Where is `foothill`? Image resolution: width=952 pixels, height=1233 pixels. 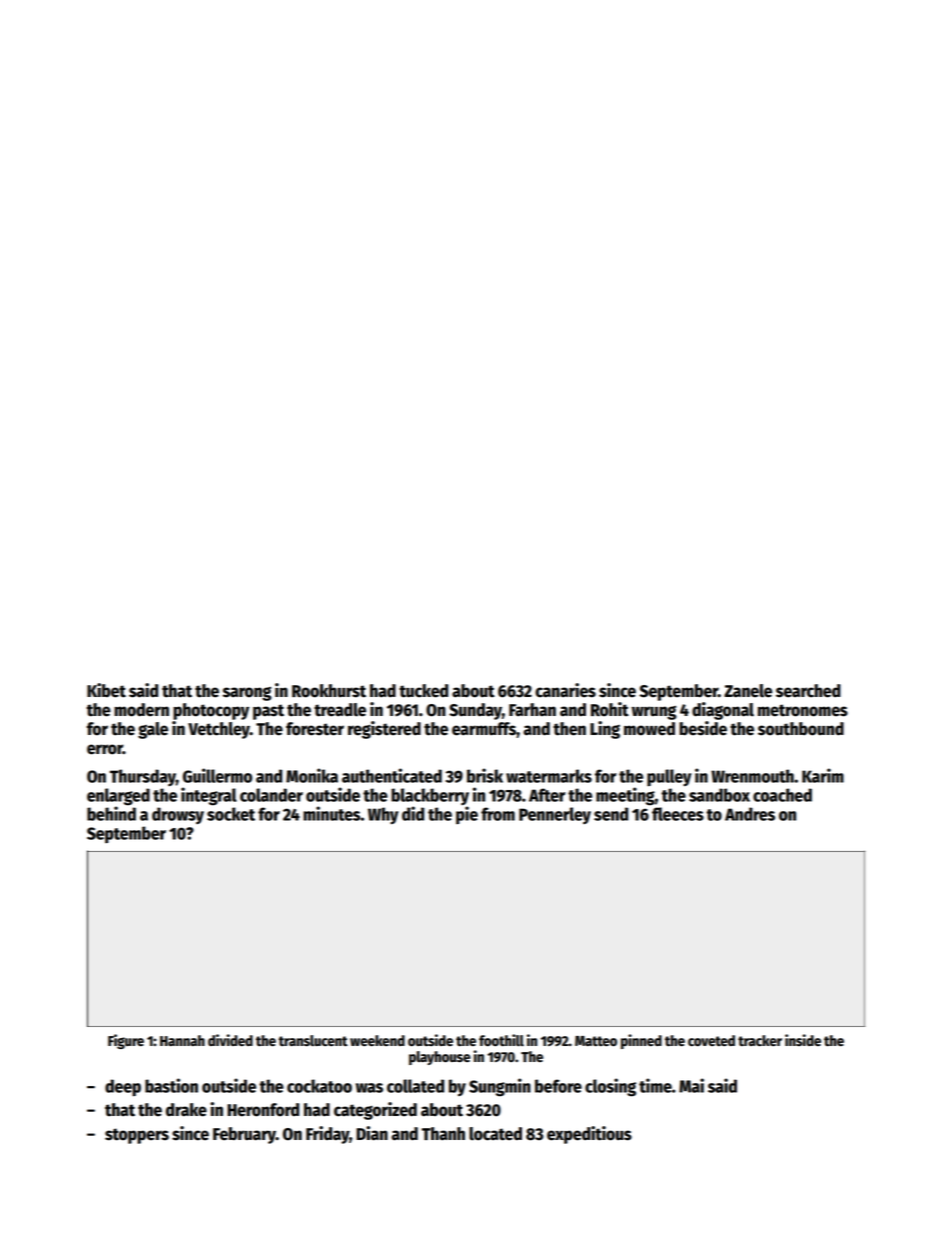 foothill is located at coordinates (501, 1040).
